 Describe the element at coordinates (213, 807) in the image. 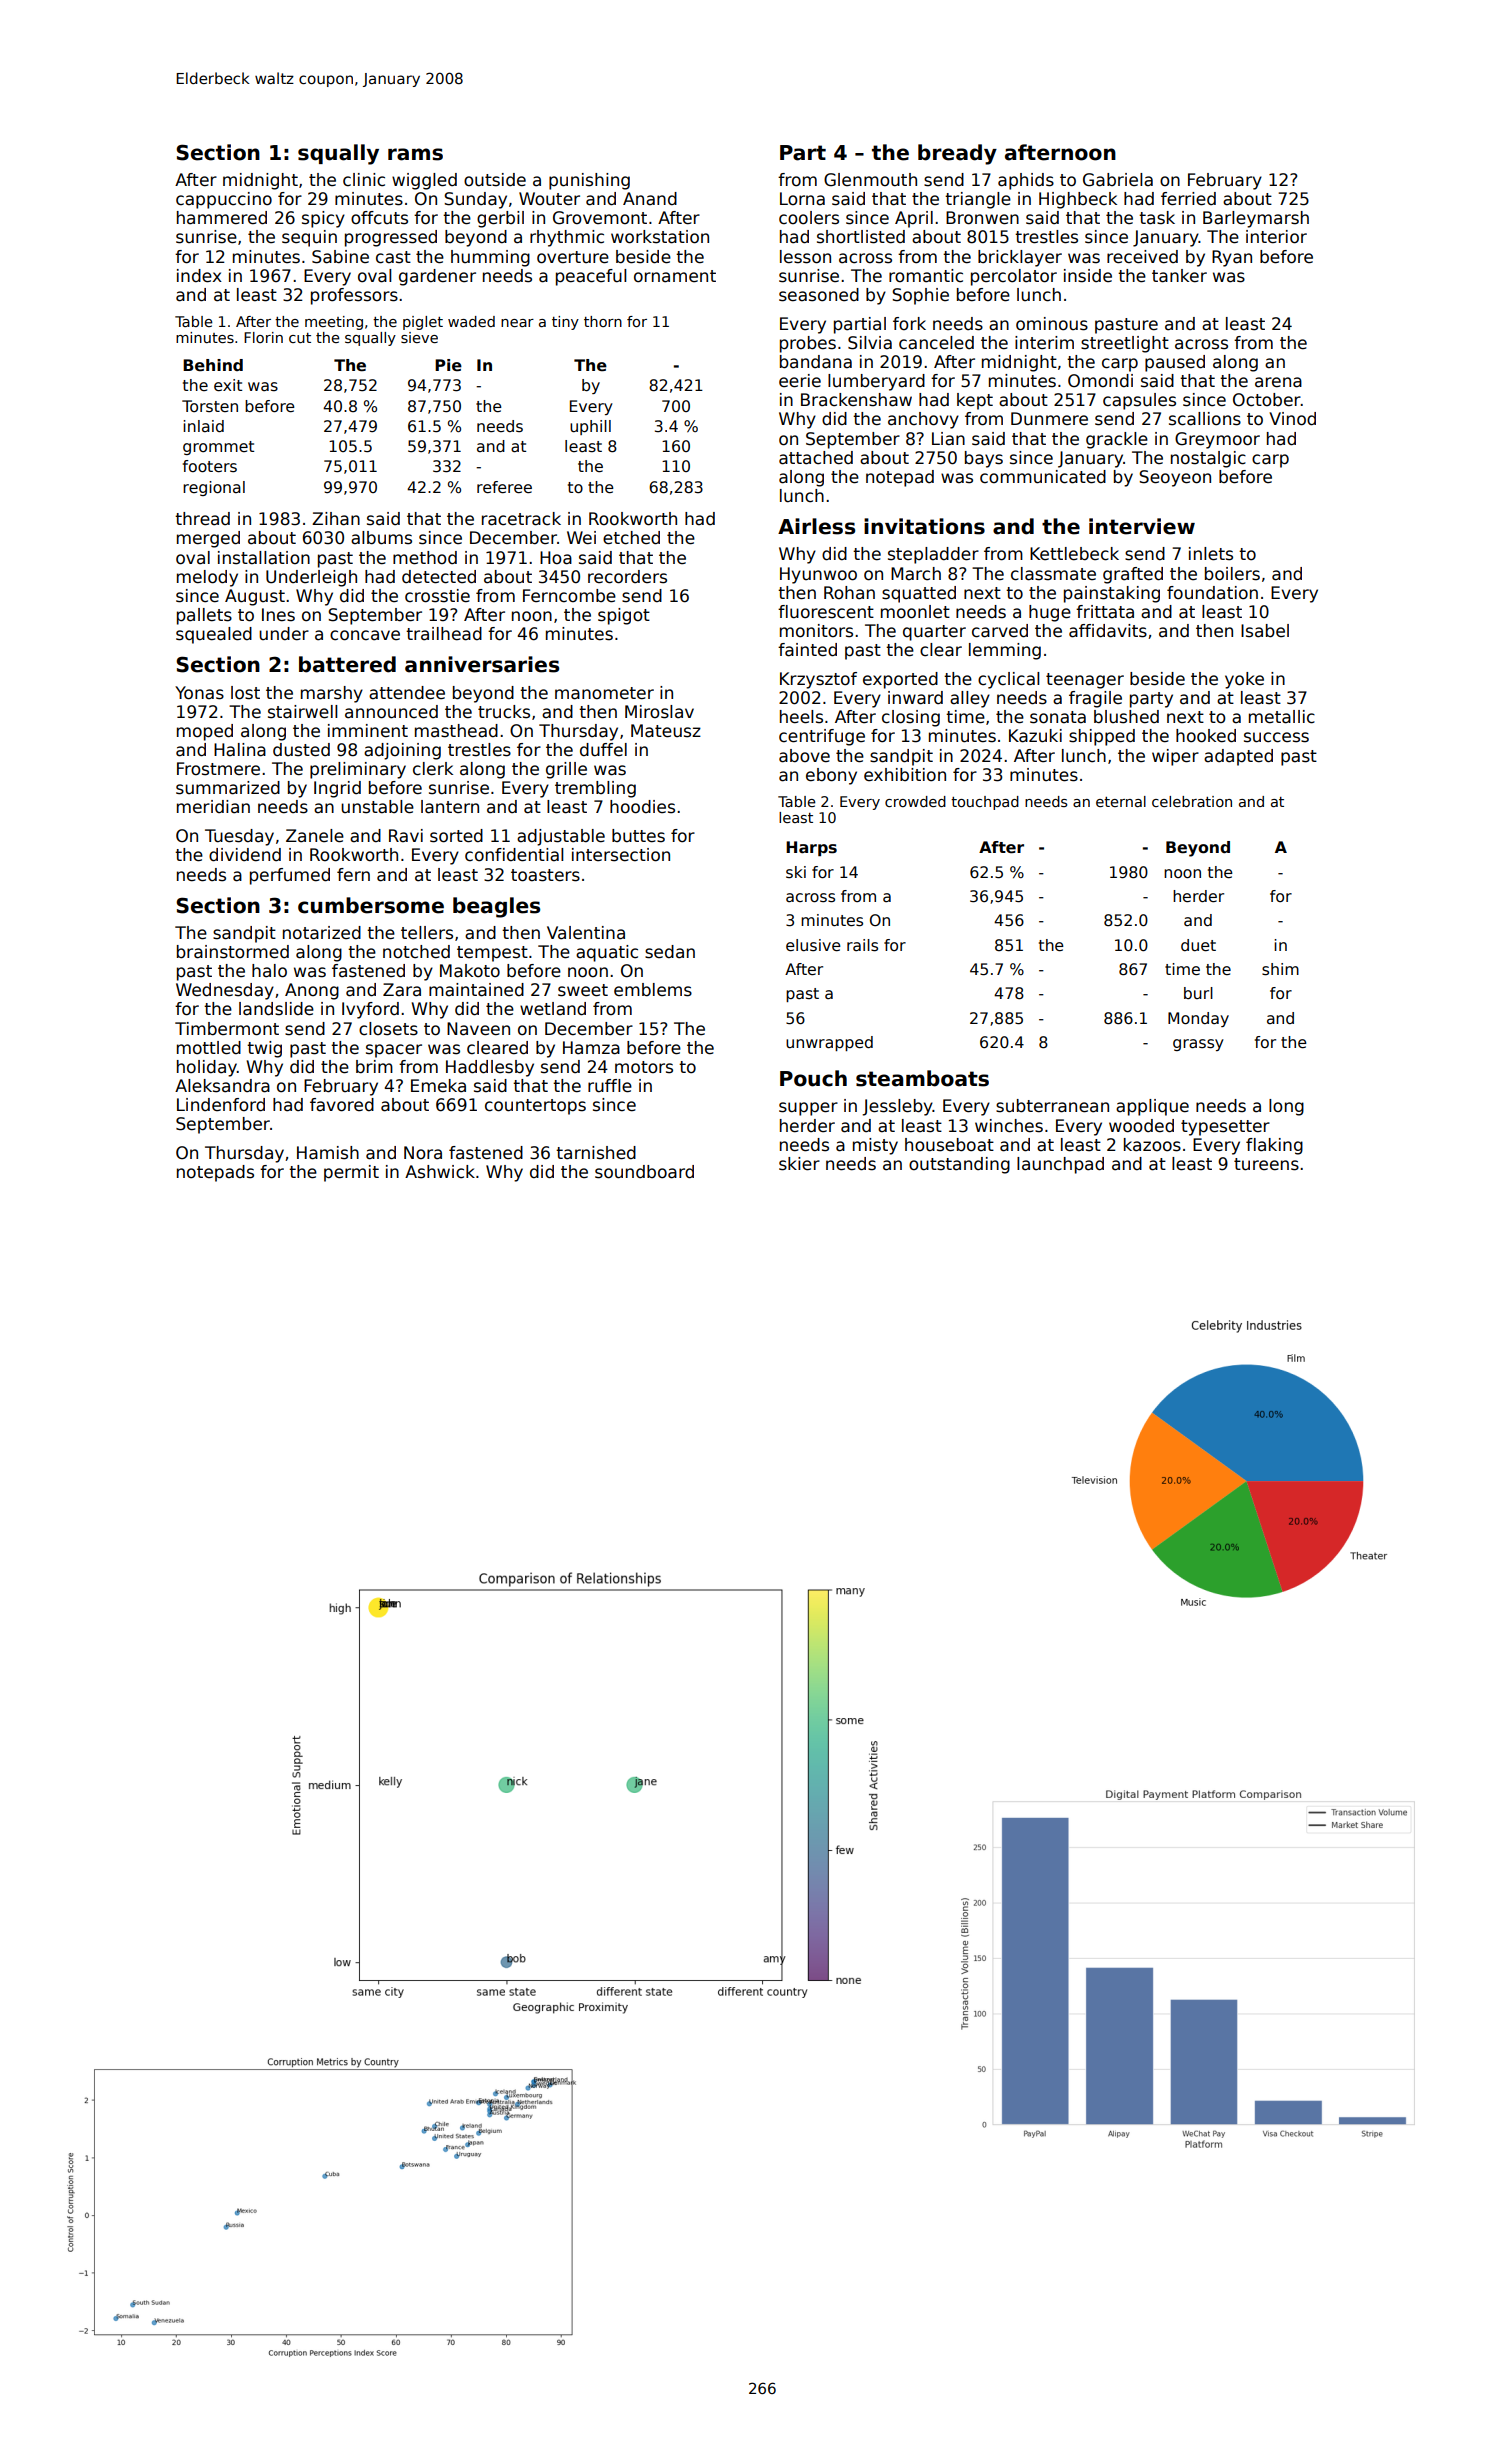

I see `meridian` at that location.
